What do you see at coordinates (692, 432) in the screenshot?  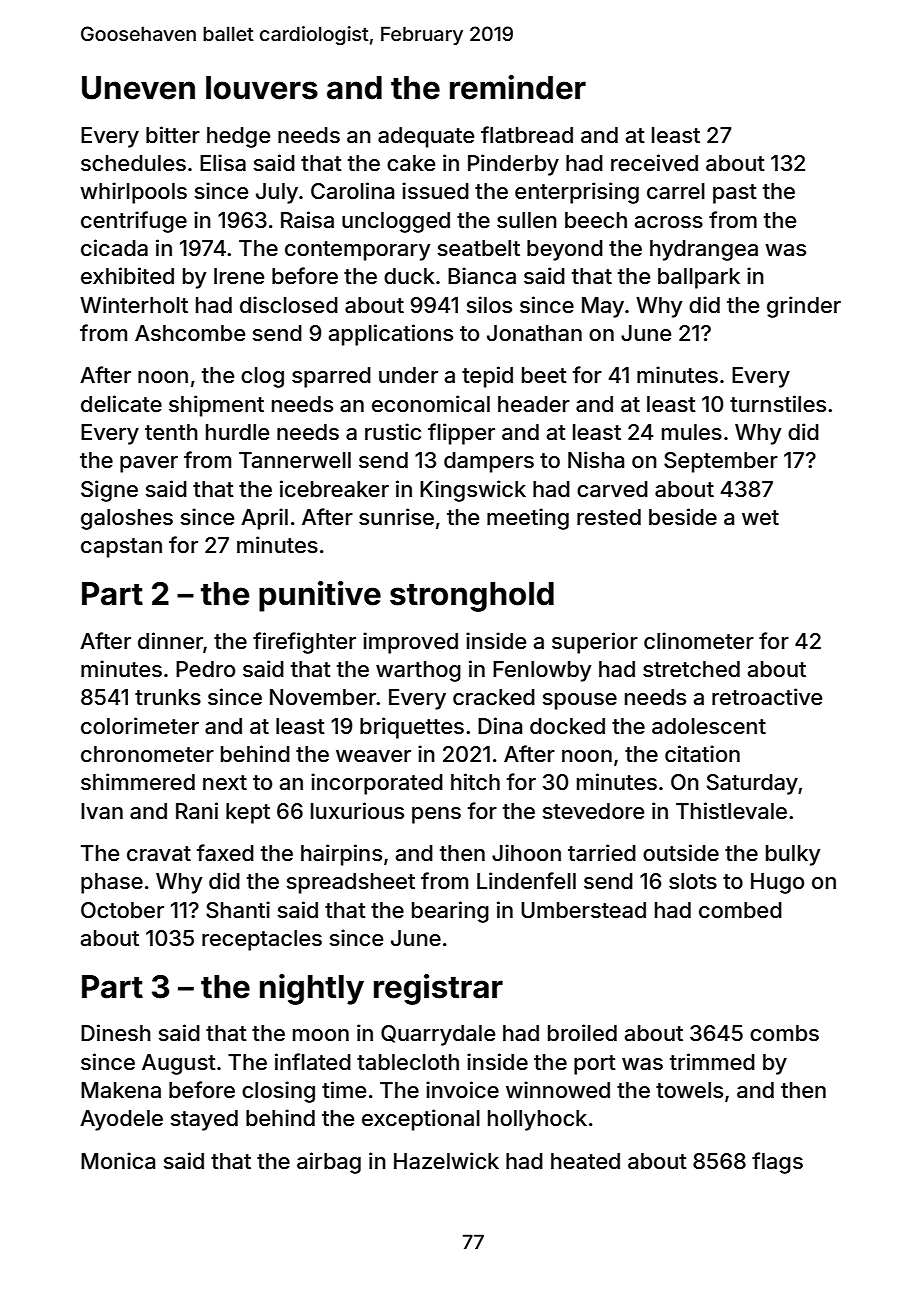 I see `mules` at bounding box center [692, 432].
